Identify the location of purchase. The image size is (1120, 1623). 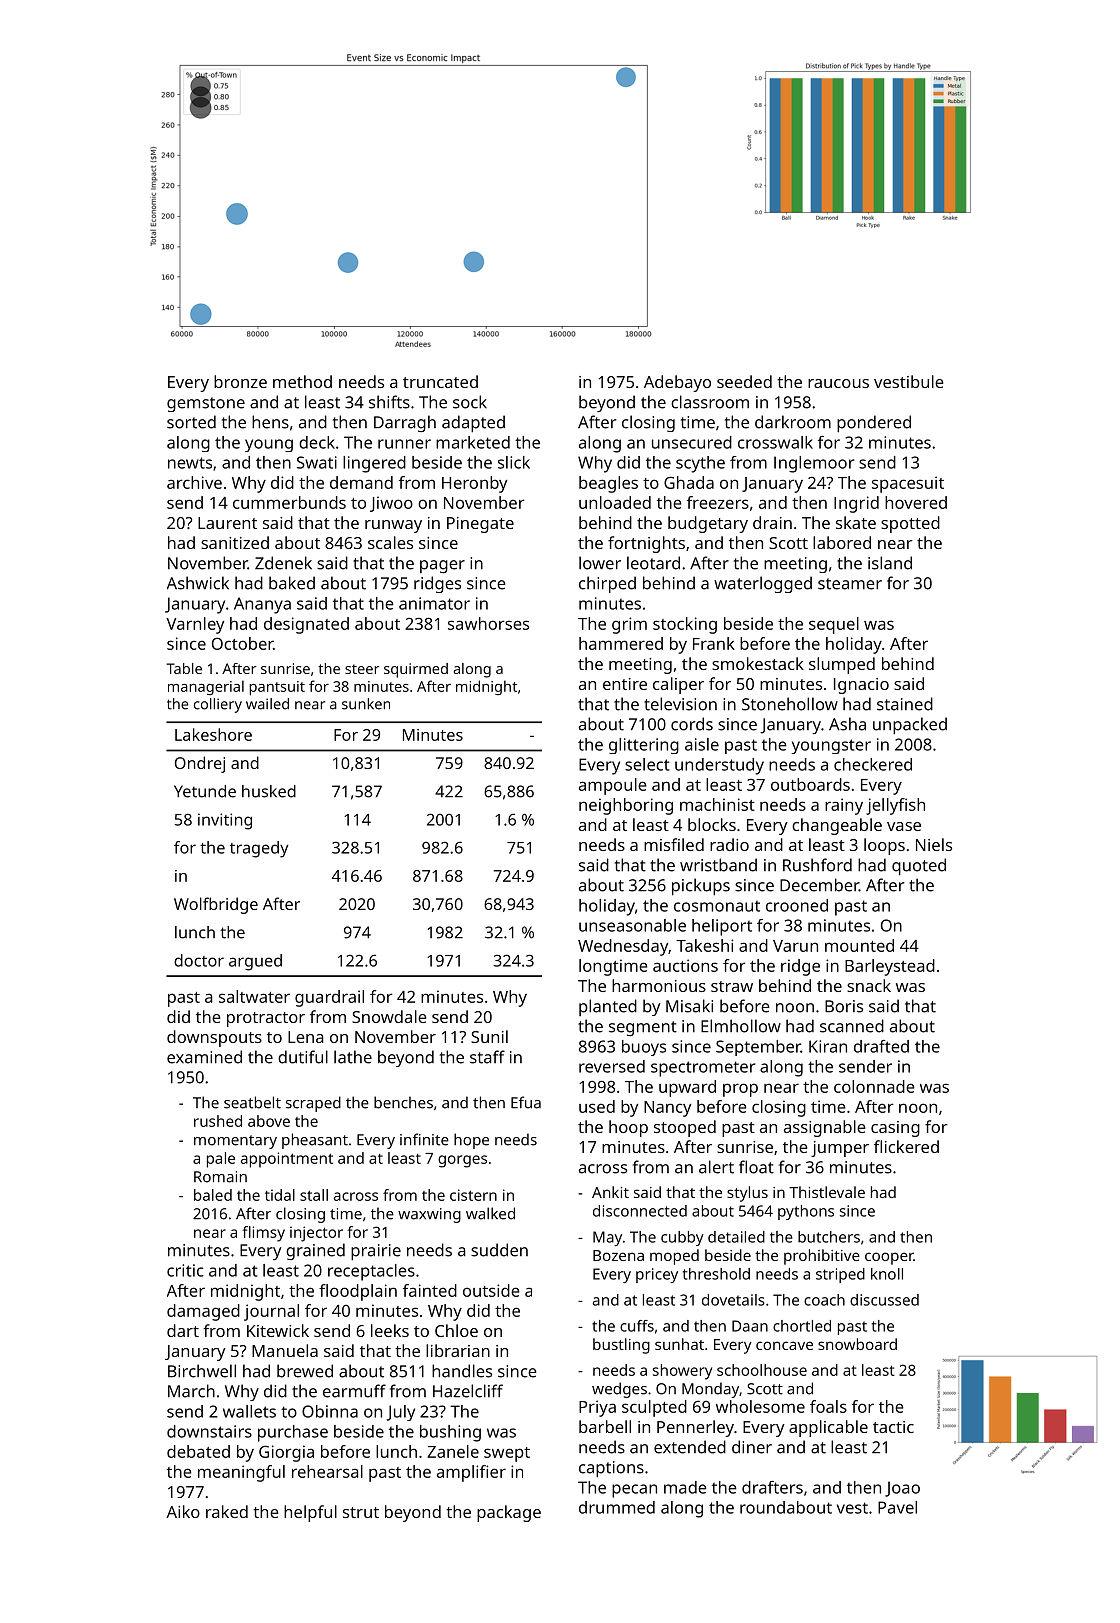
(293, 1433).
